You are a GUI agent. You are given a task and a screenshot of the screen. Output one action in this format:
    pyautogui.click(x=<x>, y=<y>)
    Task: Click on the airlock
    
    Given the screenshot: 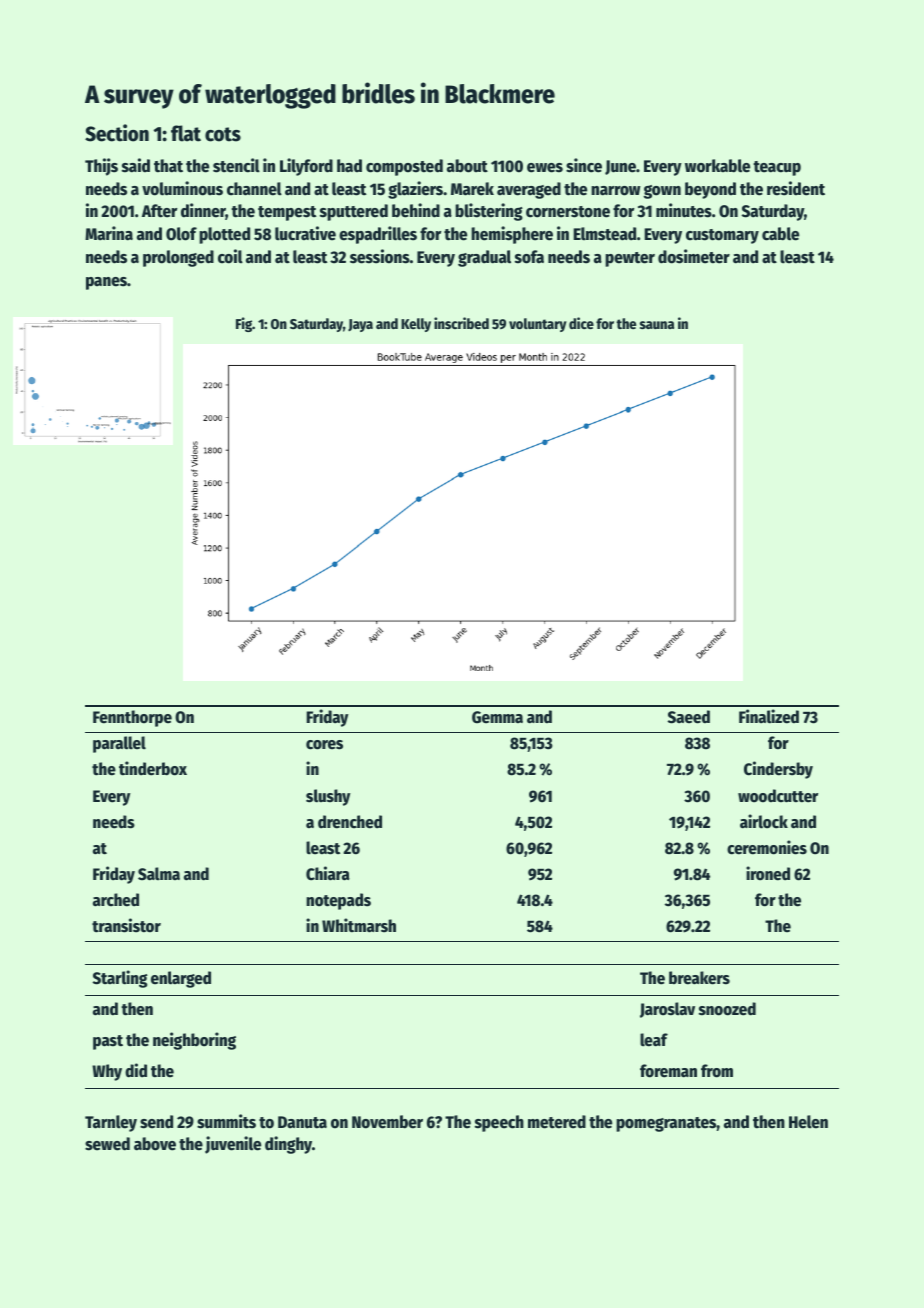 What is the action you would take?
    pyautogui.click(x=764, y=821)
